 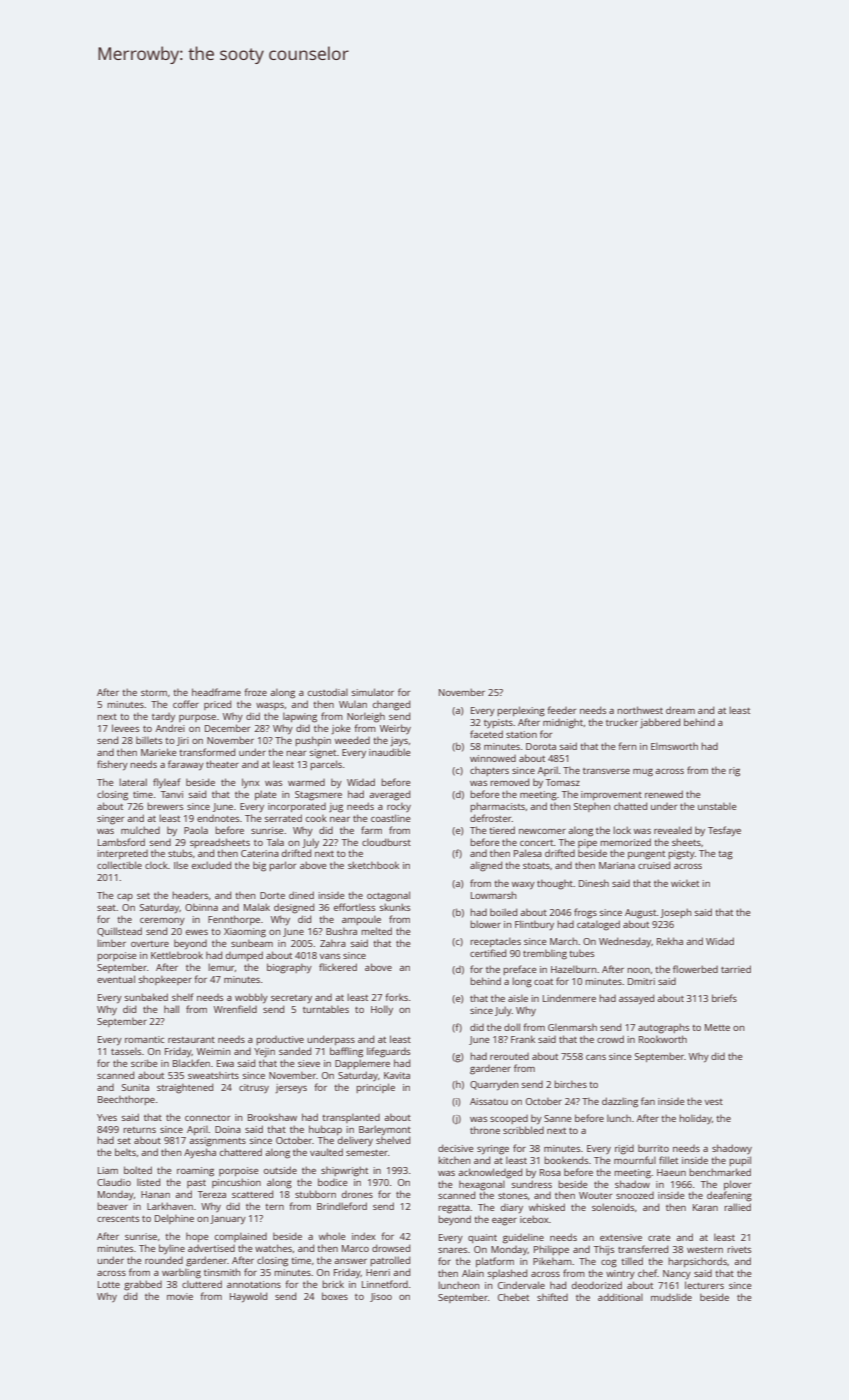 What do you see at coordinates (714, 1102) in the screenshot?
I see `vest` at bounding box center [714, 1102].
